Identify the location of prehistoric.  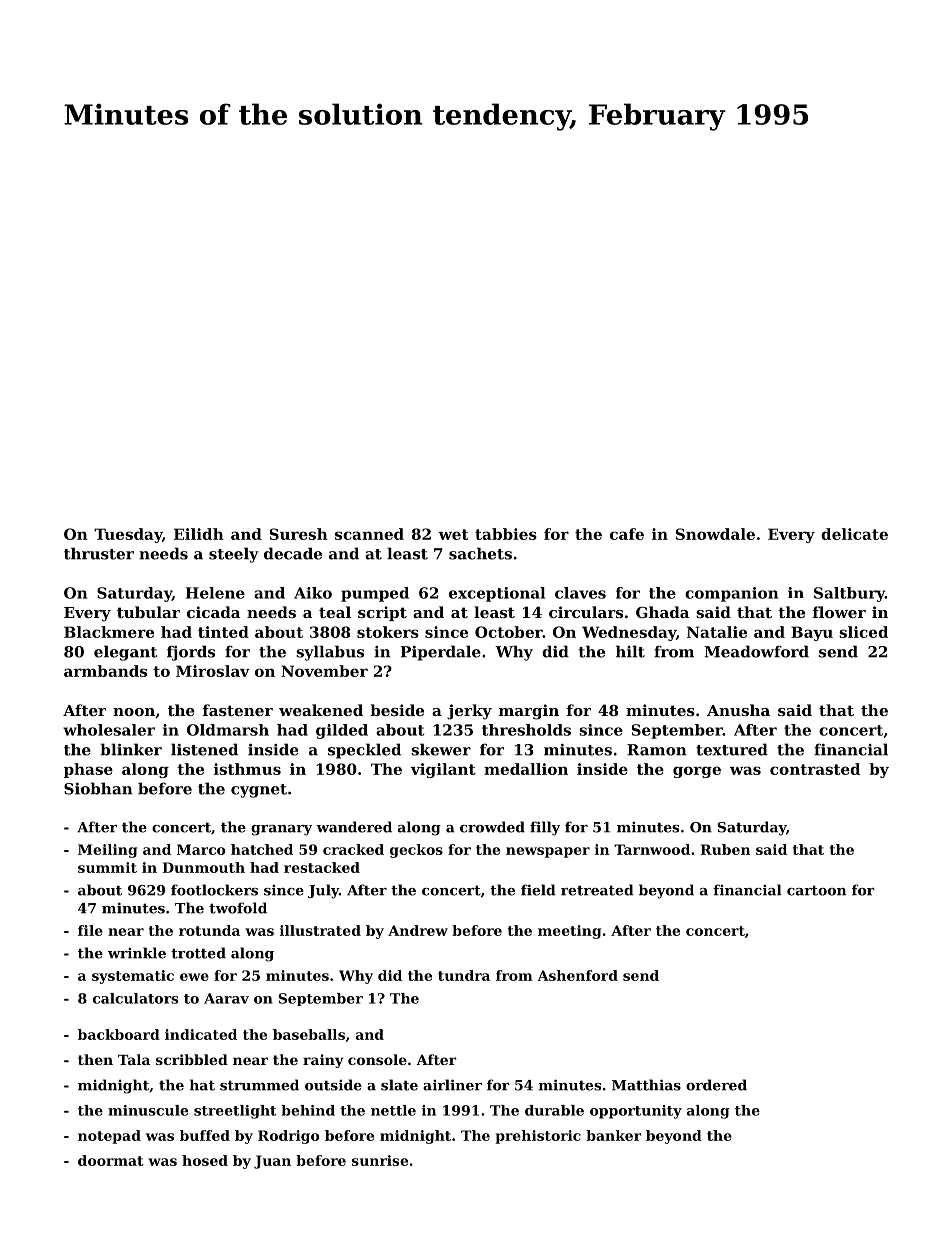
(538, 1137).
